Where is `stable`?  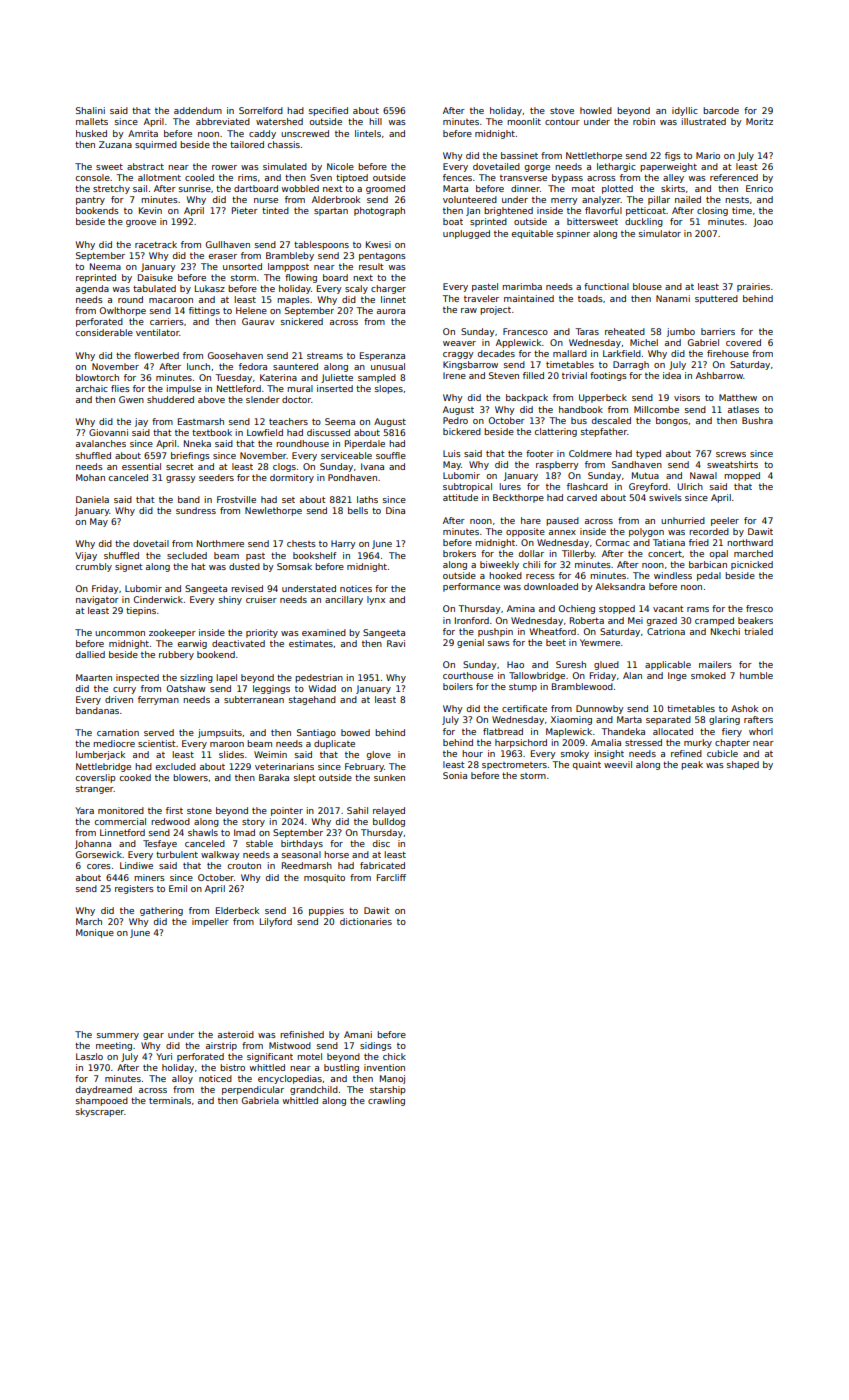 stable is located at coordinates (259, 843).
